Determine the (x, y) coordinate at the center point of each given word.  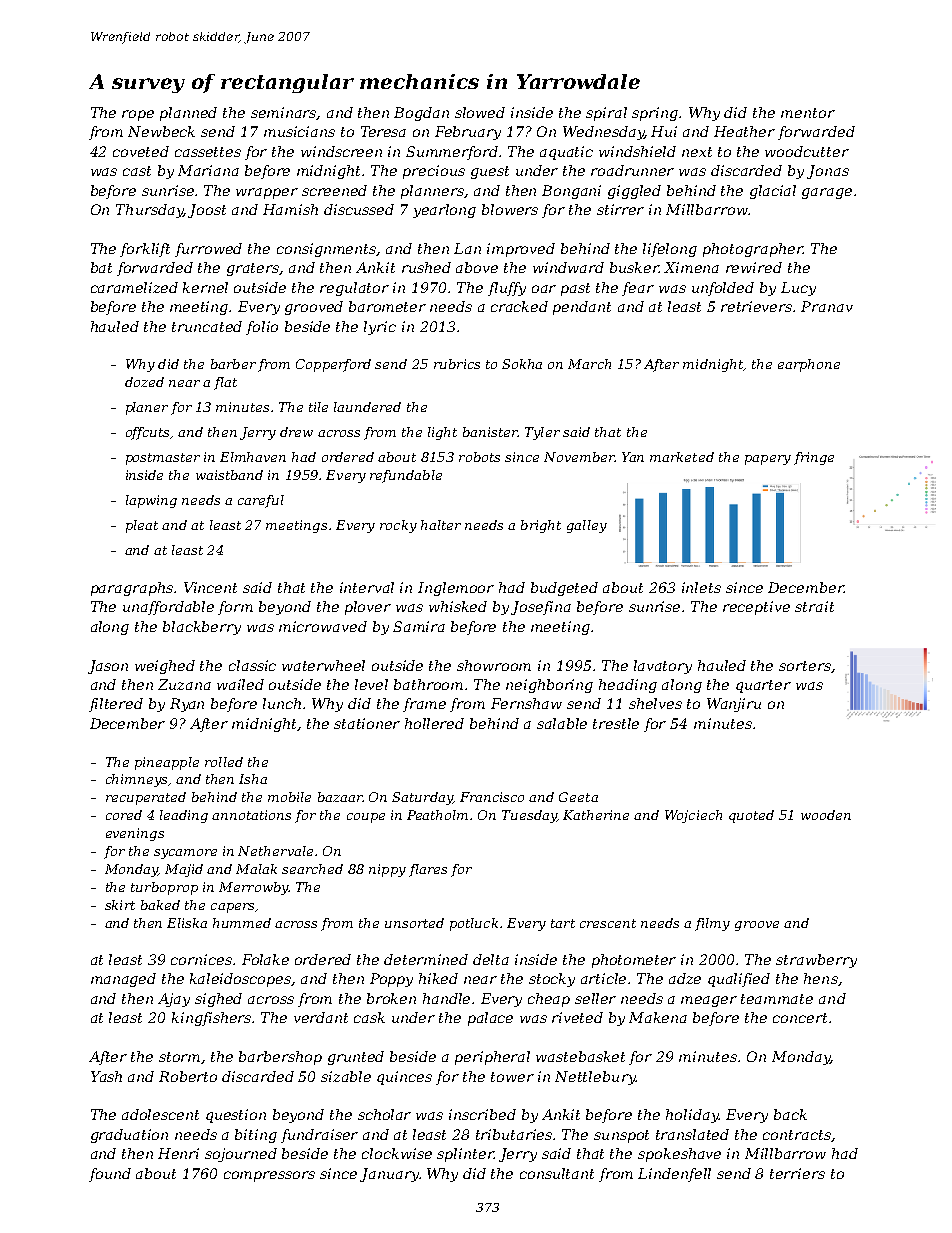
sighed (218, 1000)
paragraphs (132, 589)
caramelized (134, 287)
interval (367, 587)
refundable (406, 476)
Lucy (798, 289)
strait (814, 606)
